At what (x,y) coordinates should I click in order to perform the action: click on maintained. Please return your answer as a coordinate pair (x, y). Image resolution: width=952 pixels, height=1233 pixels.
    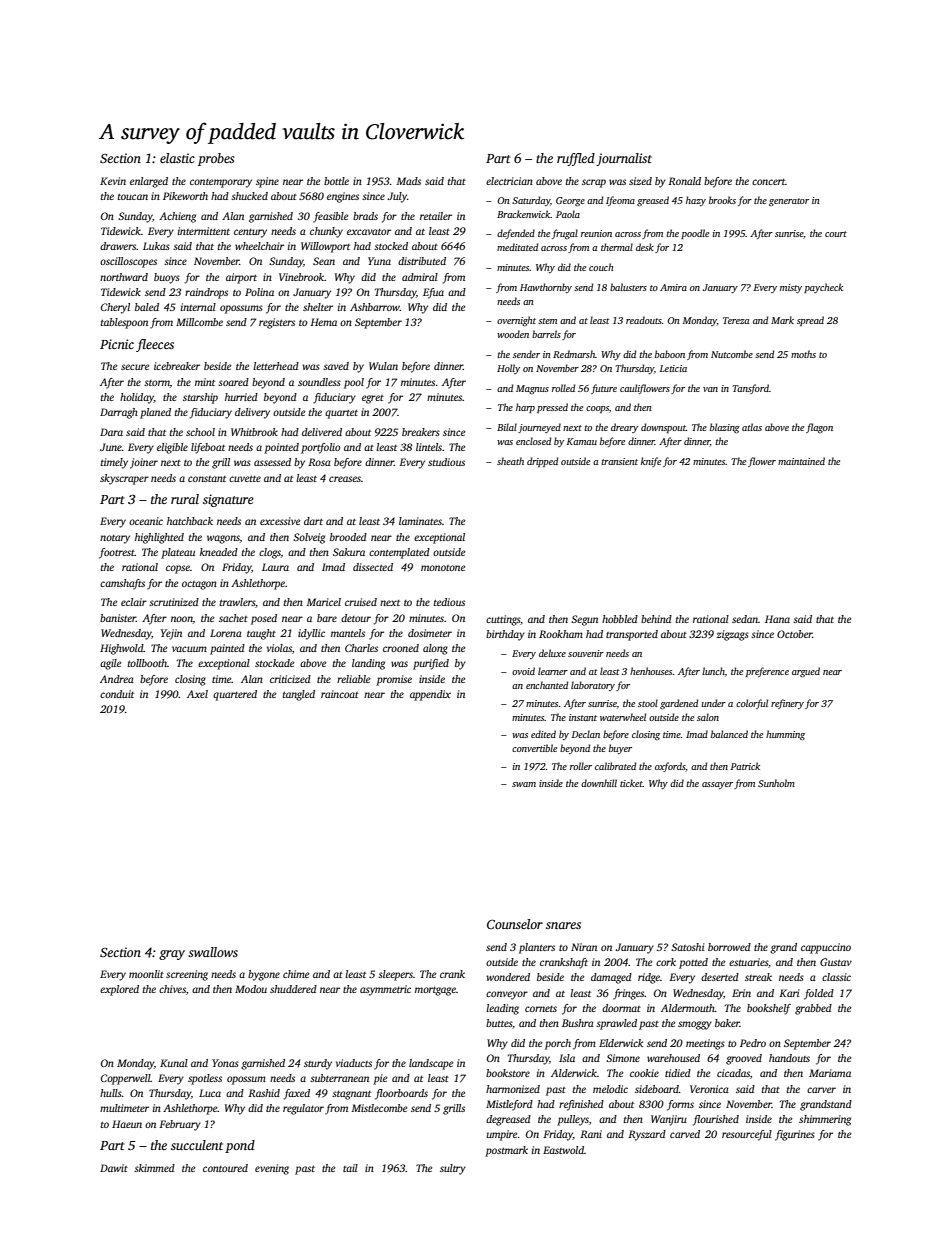
    Looking at the image, I should click on (801, 461).
